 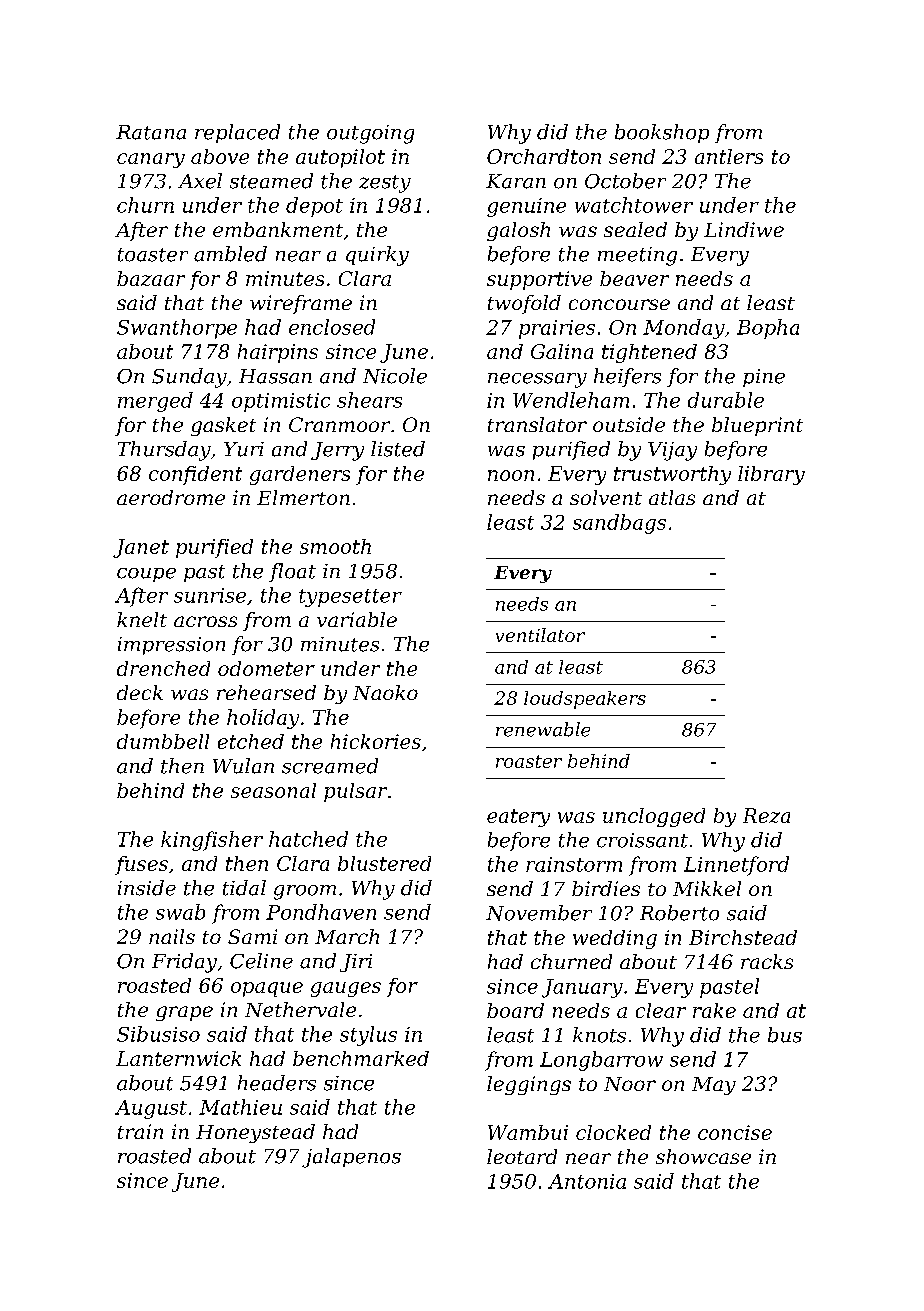 What do you see at coordinates (522, 1156) in the screenshot?
I see `leotard` at bounding box center [522, 1156].
